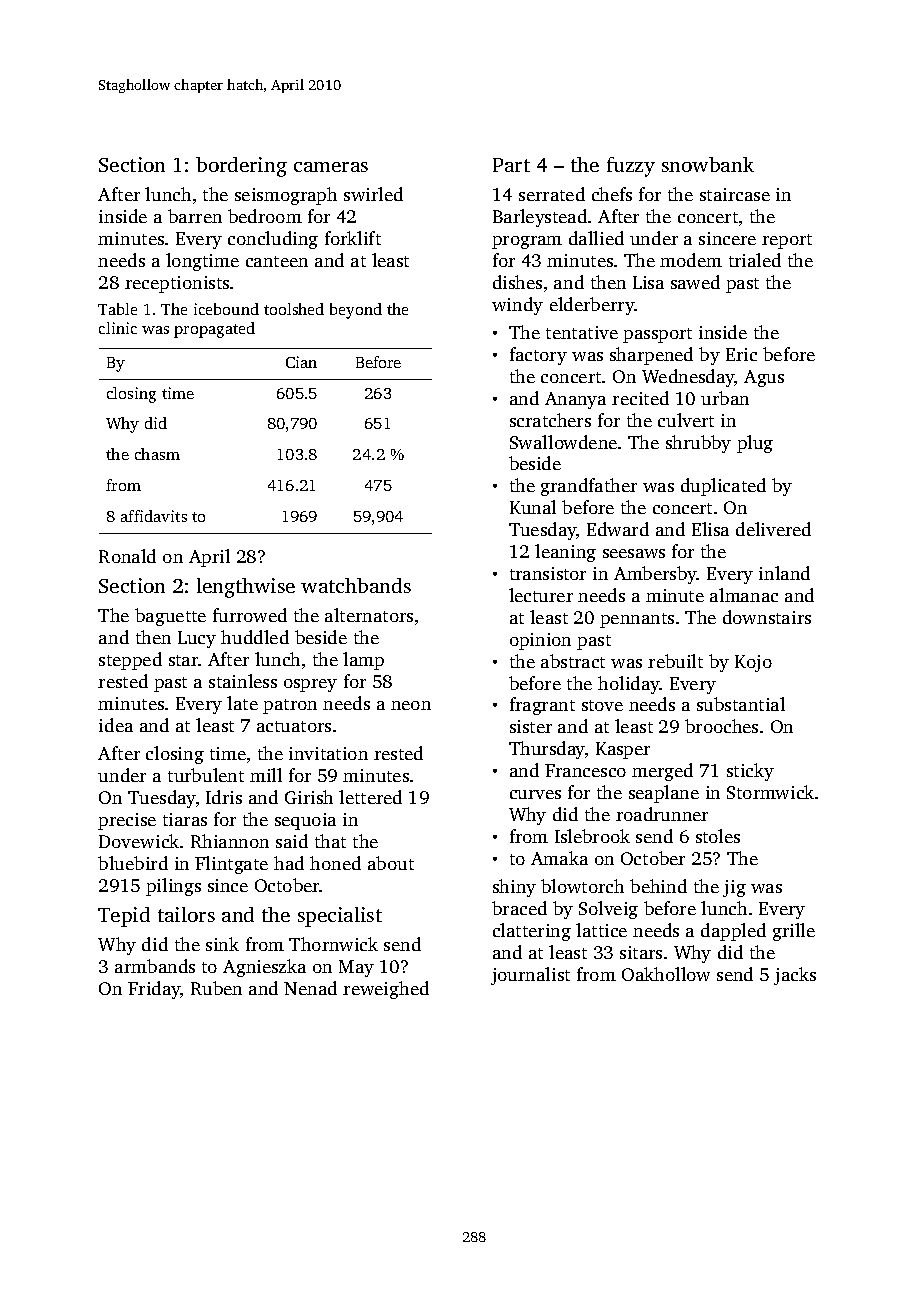 The height and width of the screenshot is (1311, 924). I want to click on Stormwick, so click(770, 792).
